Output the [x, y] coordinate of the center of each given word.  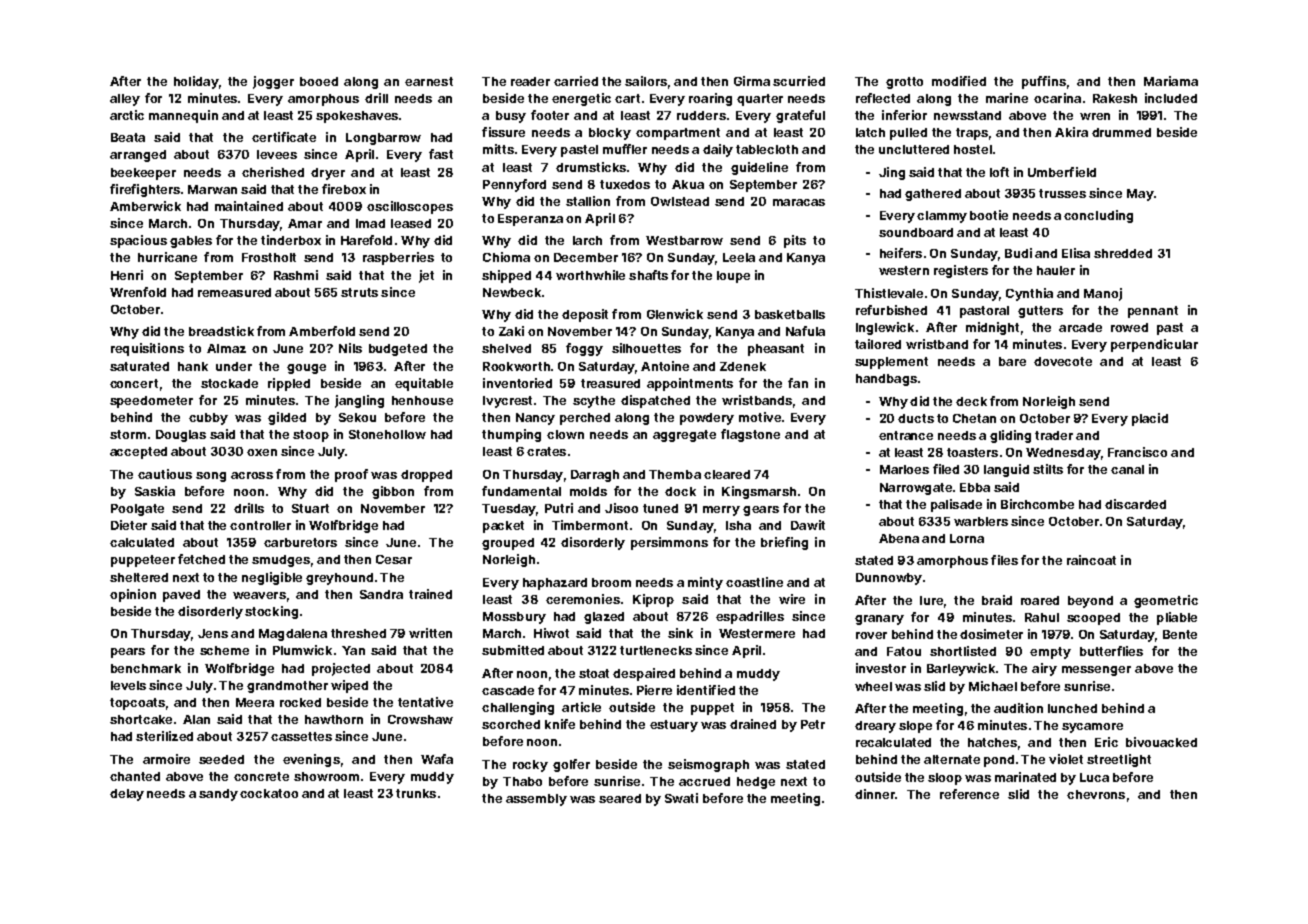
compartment [678, 134]
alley [125, 100]
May [1140, 195]
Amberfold [322, 331]
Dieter [129, 525]
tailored [878, 344]
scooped [1093, 619]
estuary [674, 726]
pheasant [776, 350]
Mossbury [514, 618]
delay [127, 795]
